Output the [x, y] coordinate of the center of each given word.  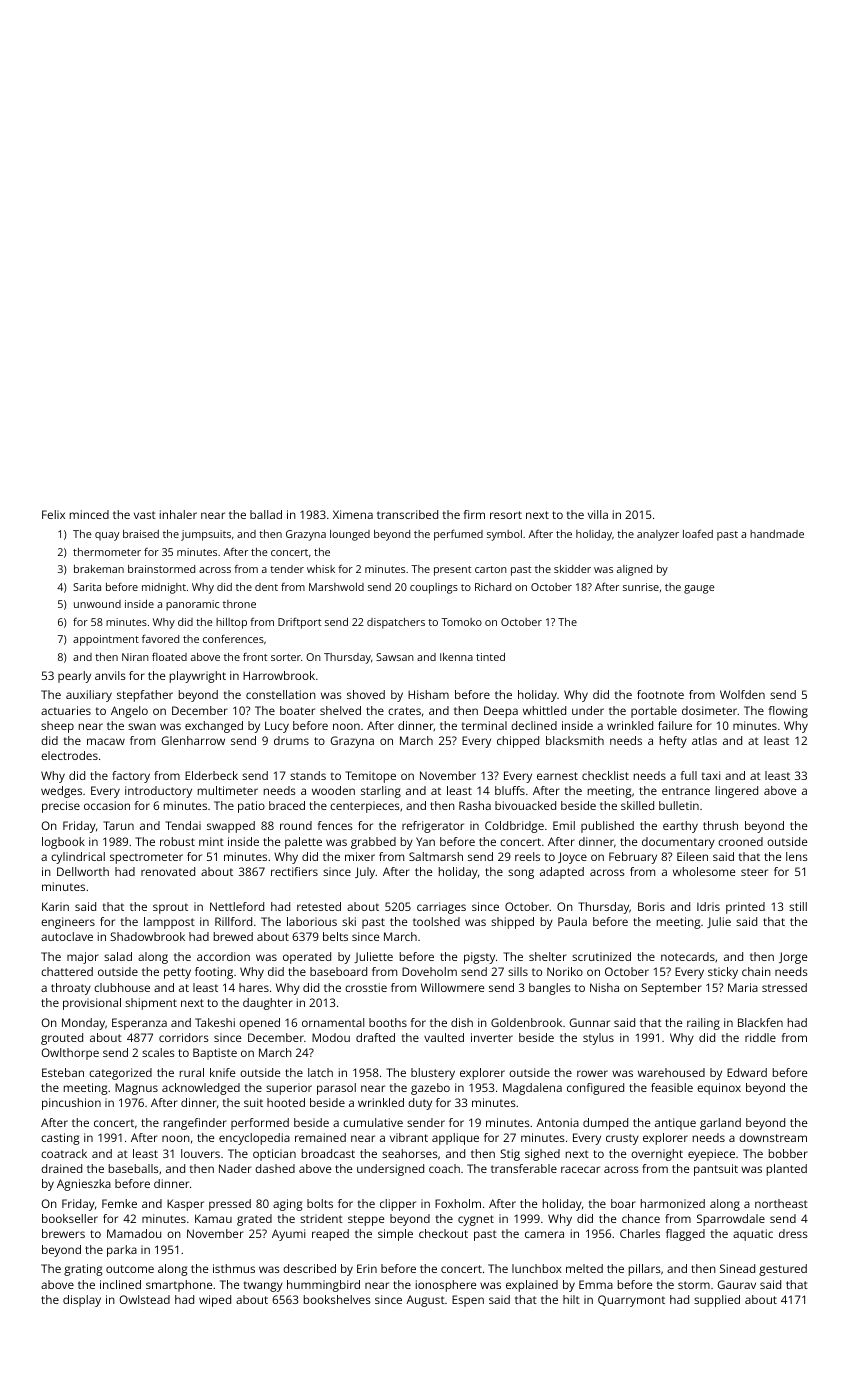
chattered [67, 971]
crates [404, 711]
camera [544, 1234]
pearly [74, 677]
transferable [524, 1168]
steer [754, 872]
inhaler [178, 514]
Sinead [737, 1268]
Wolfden [742, 694]
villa [598, 514]
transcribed [407, 514]
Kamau [213, 1218]
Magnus [136, 1089]
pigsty [479, 958]
